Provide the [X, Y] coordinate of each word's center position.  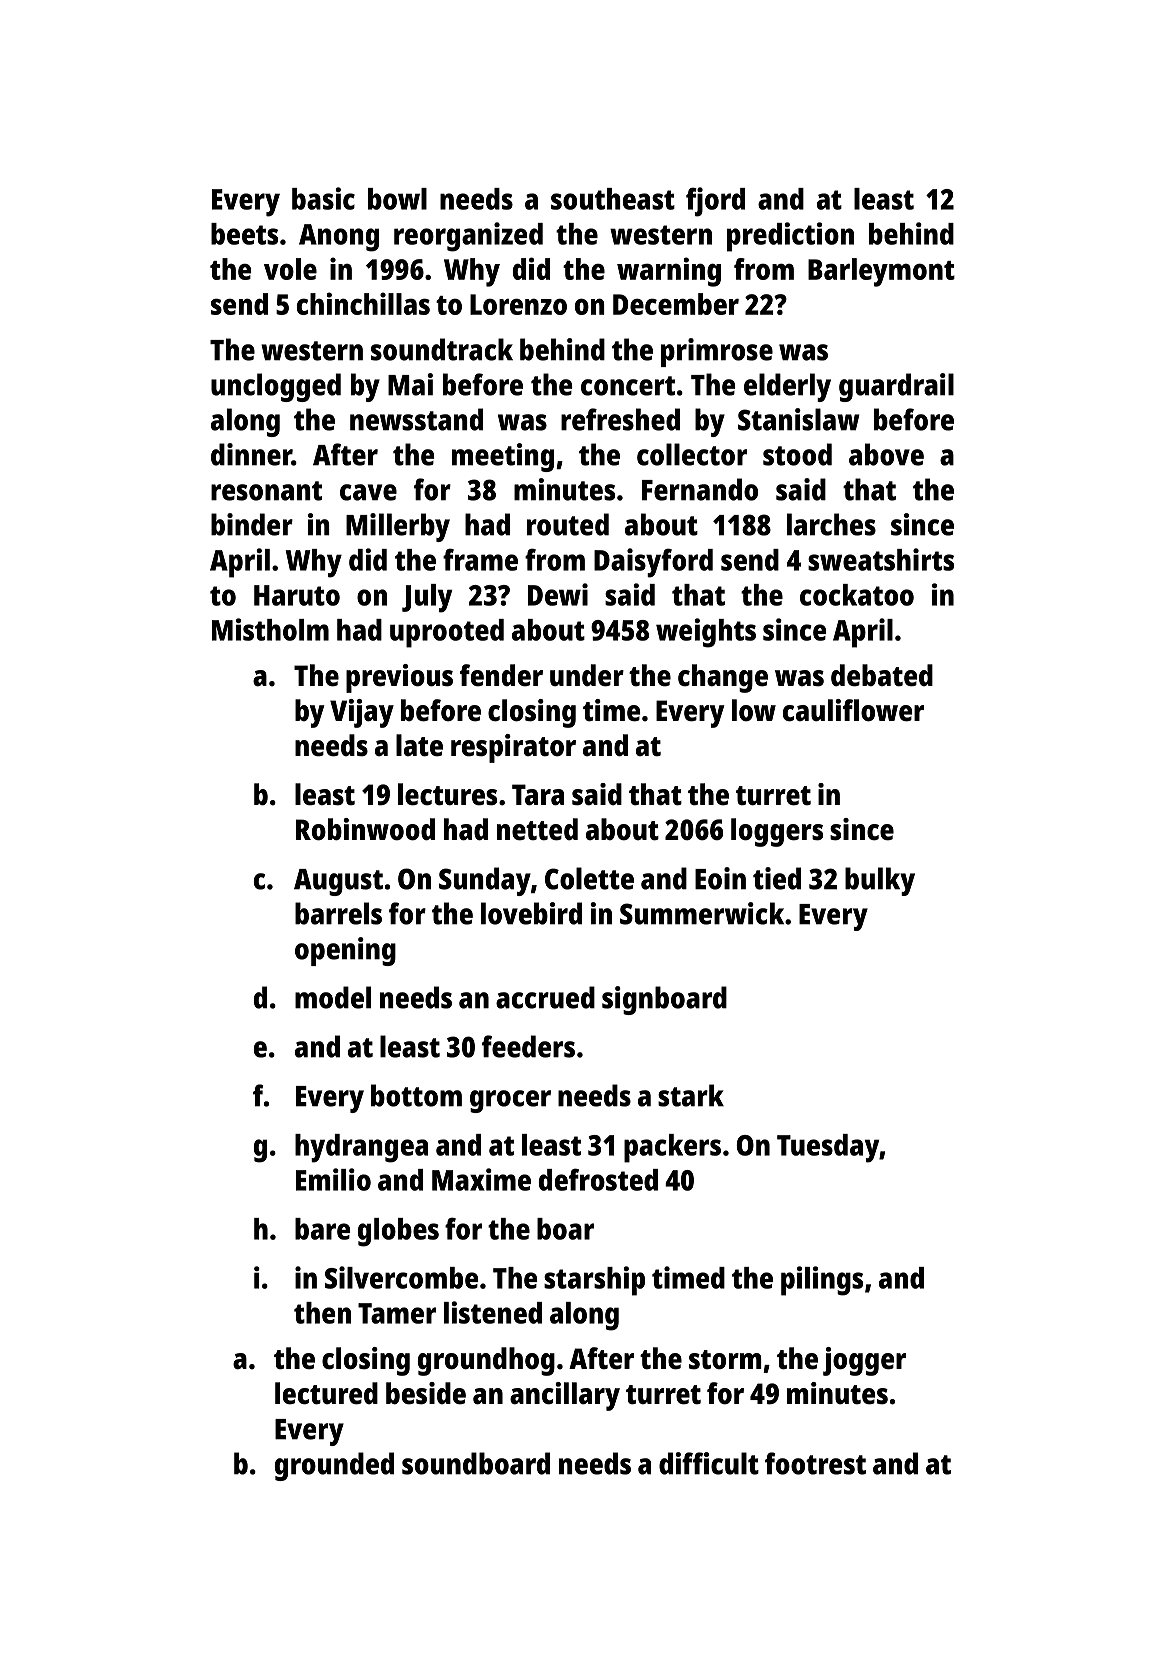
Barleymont [881, 272]
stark [691, 1095]
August [338, 882]
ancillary [565, 1396]
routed [568, 524]
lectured [326, 1393]
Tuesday [828, 1148]
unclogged [276, 387]
